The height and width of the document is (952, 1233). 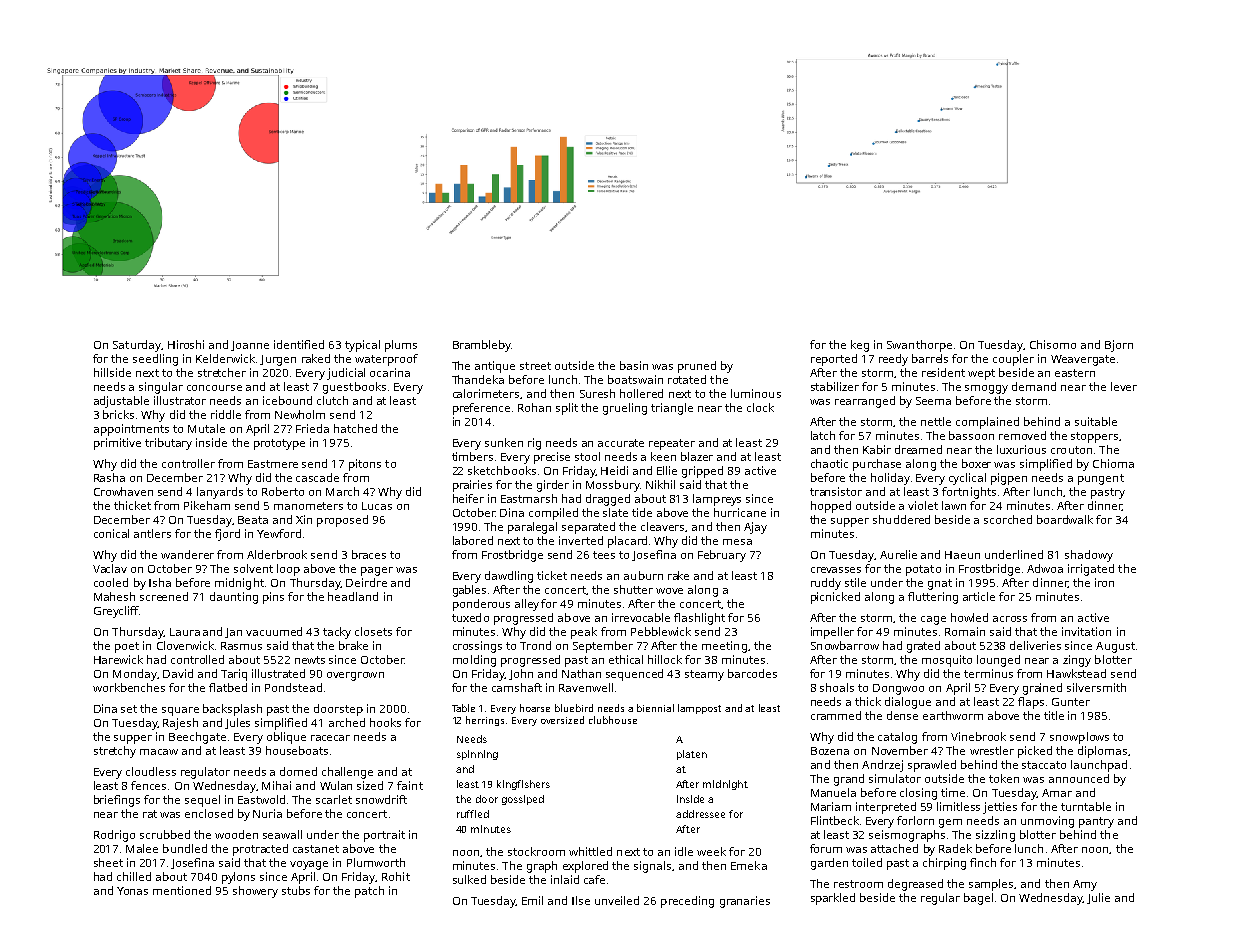 What do you see at coordinates (373, 631) in the document?
I see `closets` at bounding box center [373, 631].
